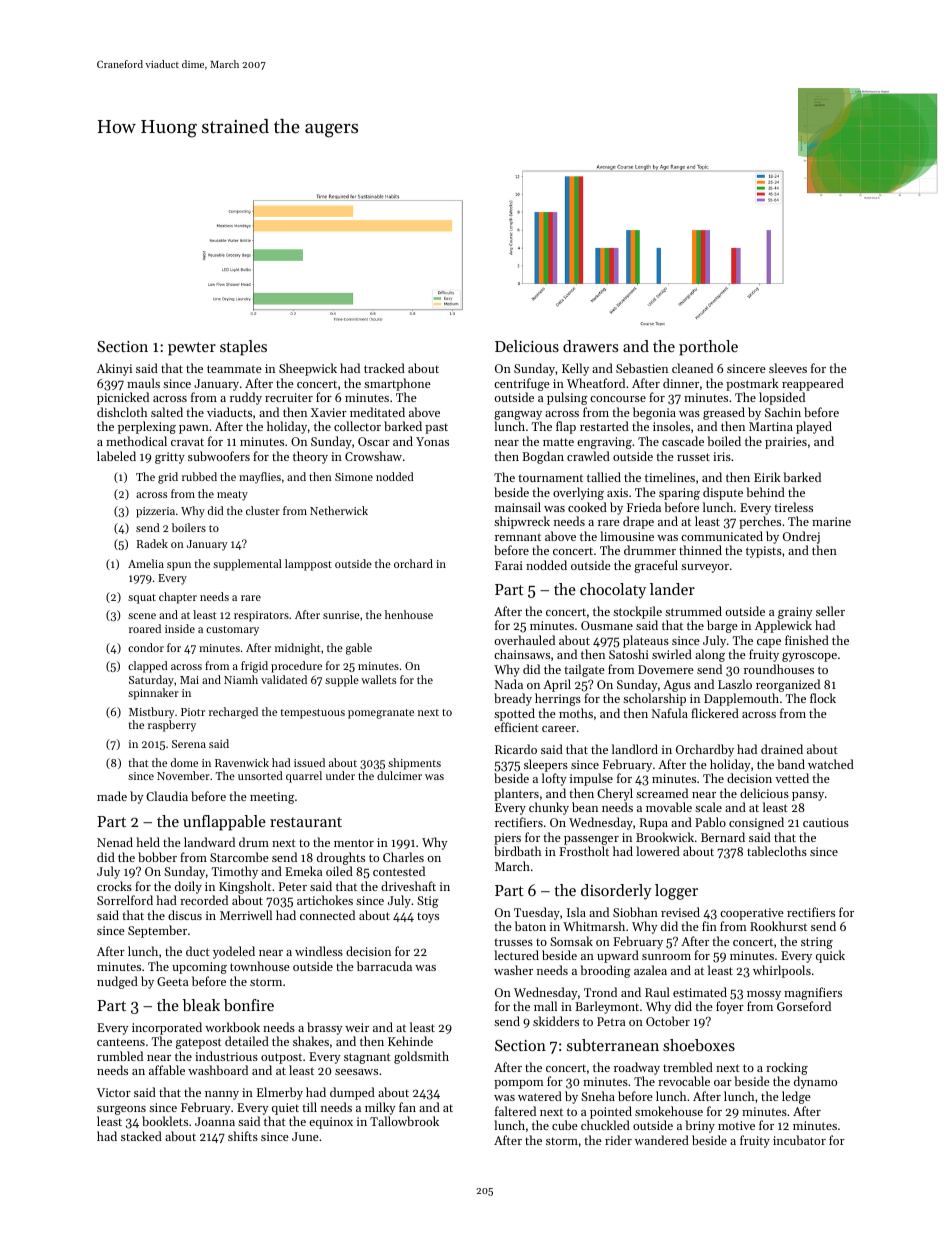 The height and width of the page is (1233, 952). What do you see at coordinates (515, 1111) in the page?
I see `faltered` at bounding box center [515, 1111].
